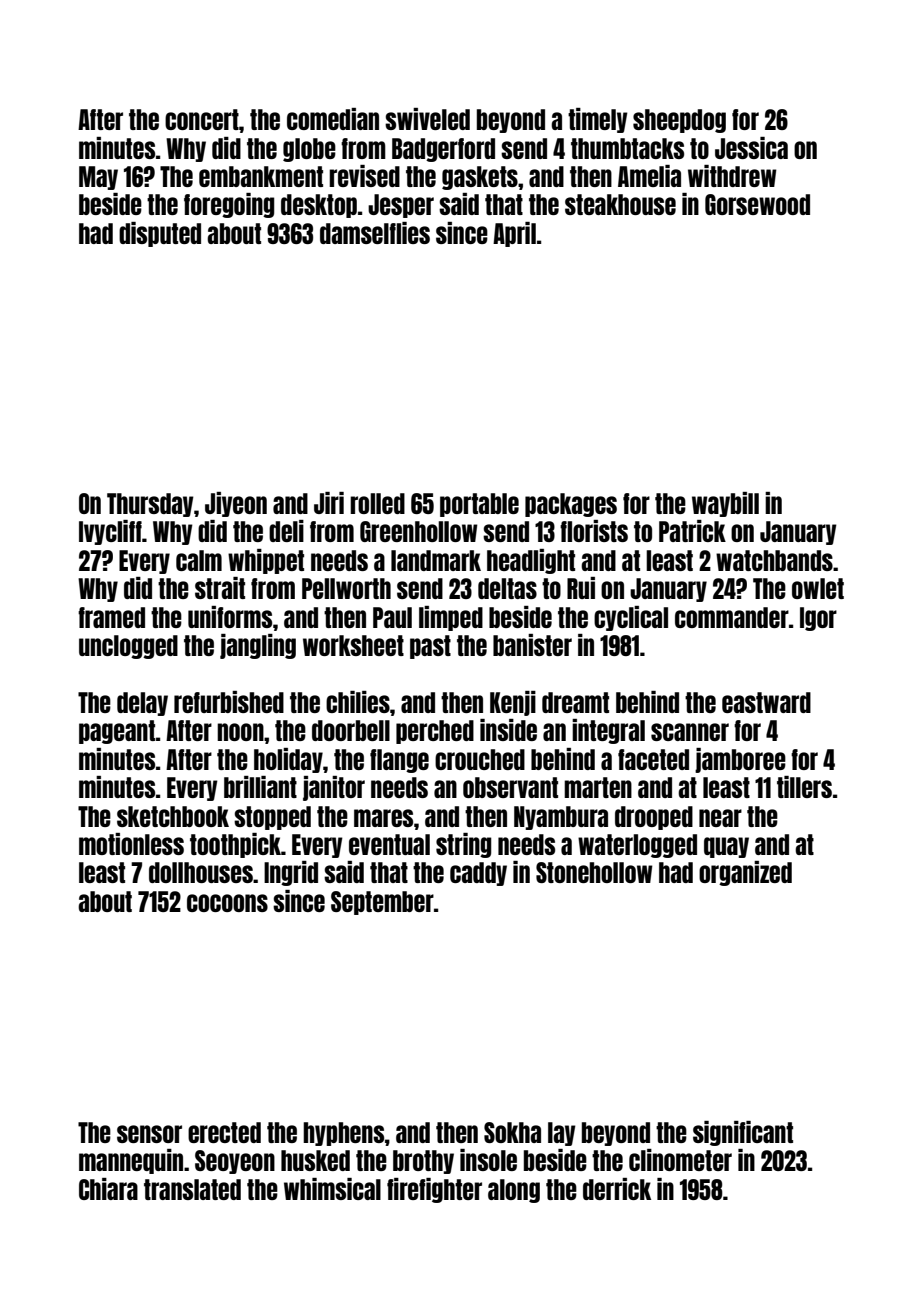  What do you see at coordinates (480, 178) in the image?
I see `gaskets` at bounding box center [480, 178].
